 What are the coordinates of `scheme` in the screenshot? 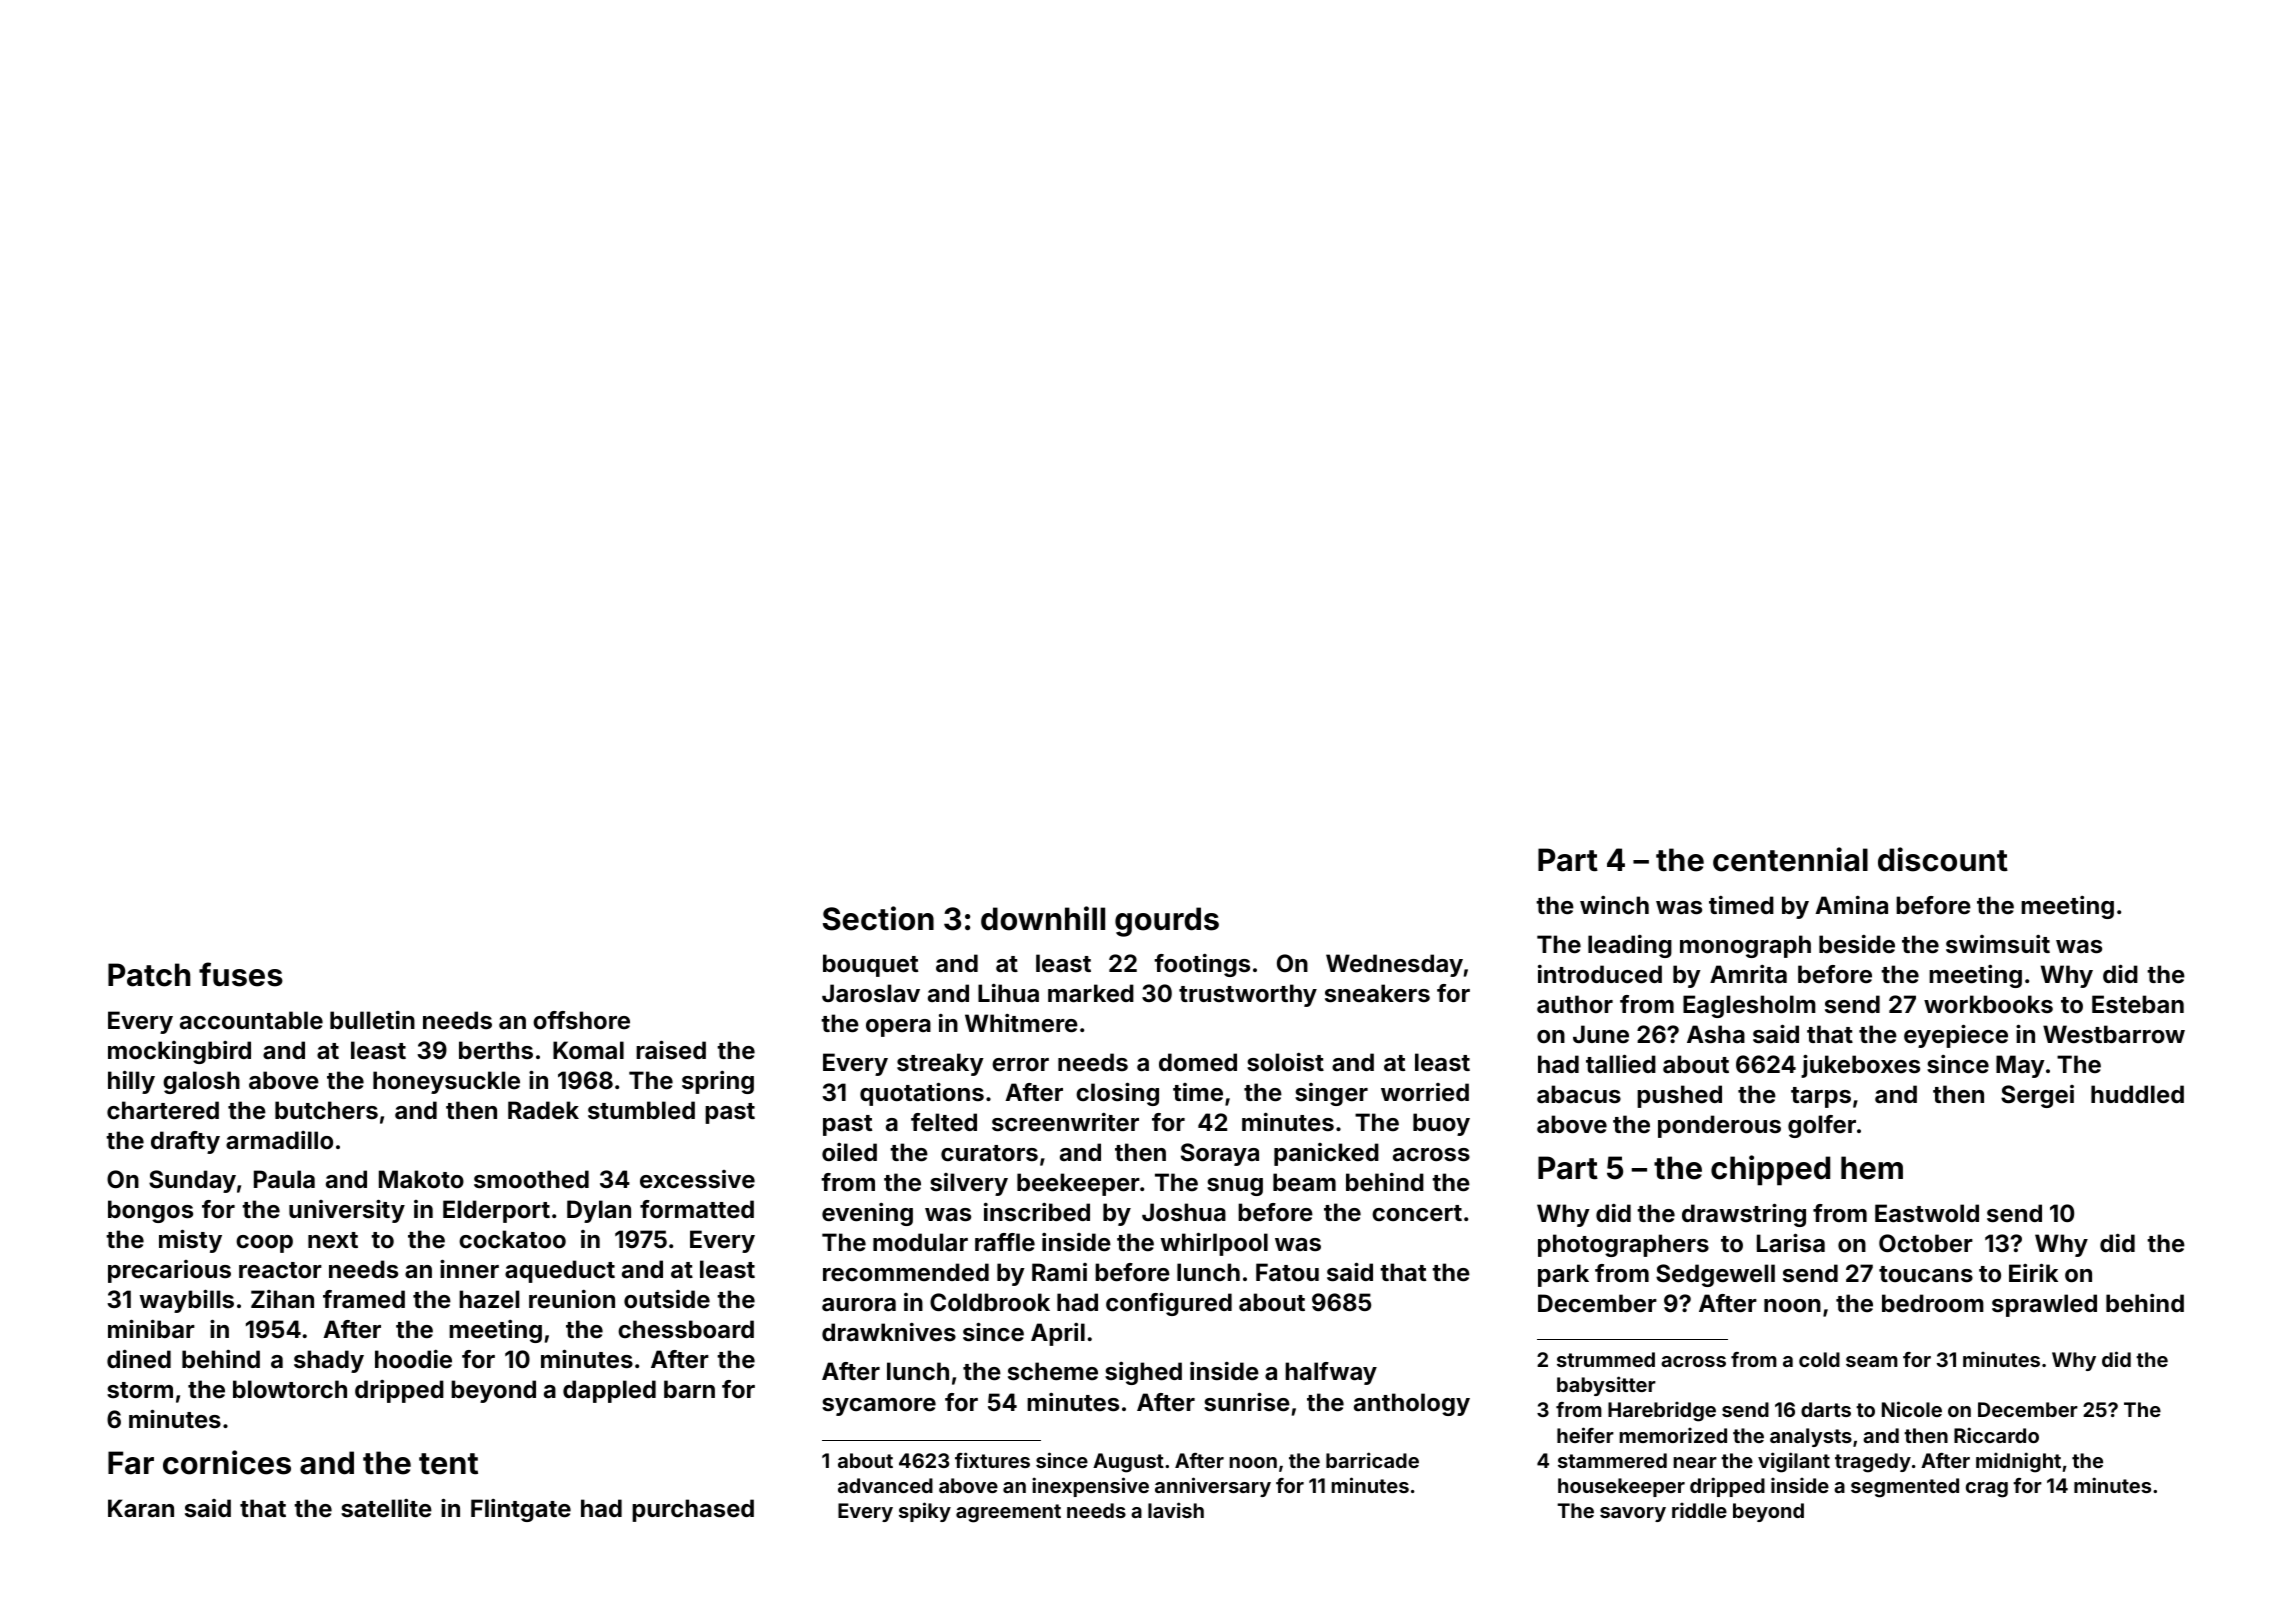 It's located at (1053, 1371).
